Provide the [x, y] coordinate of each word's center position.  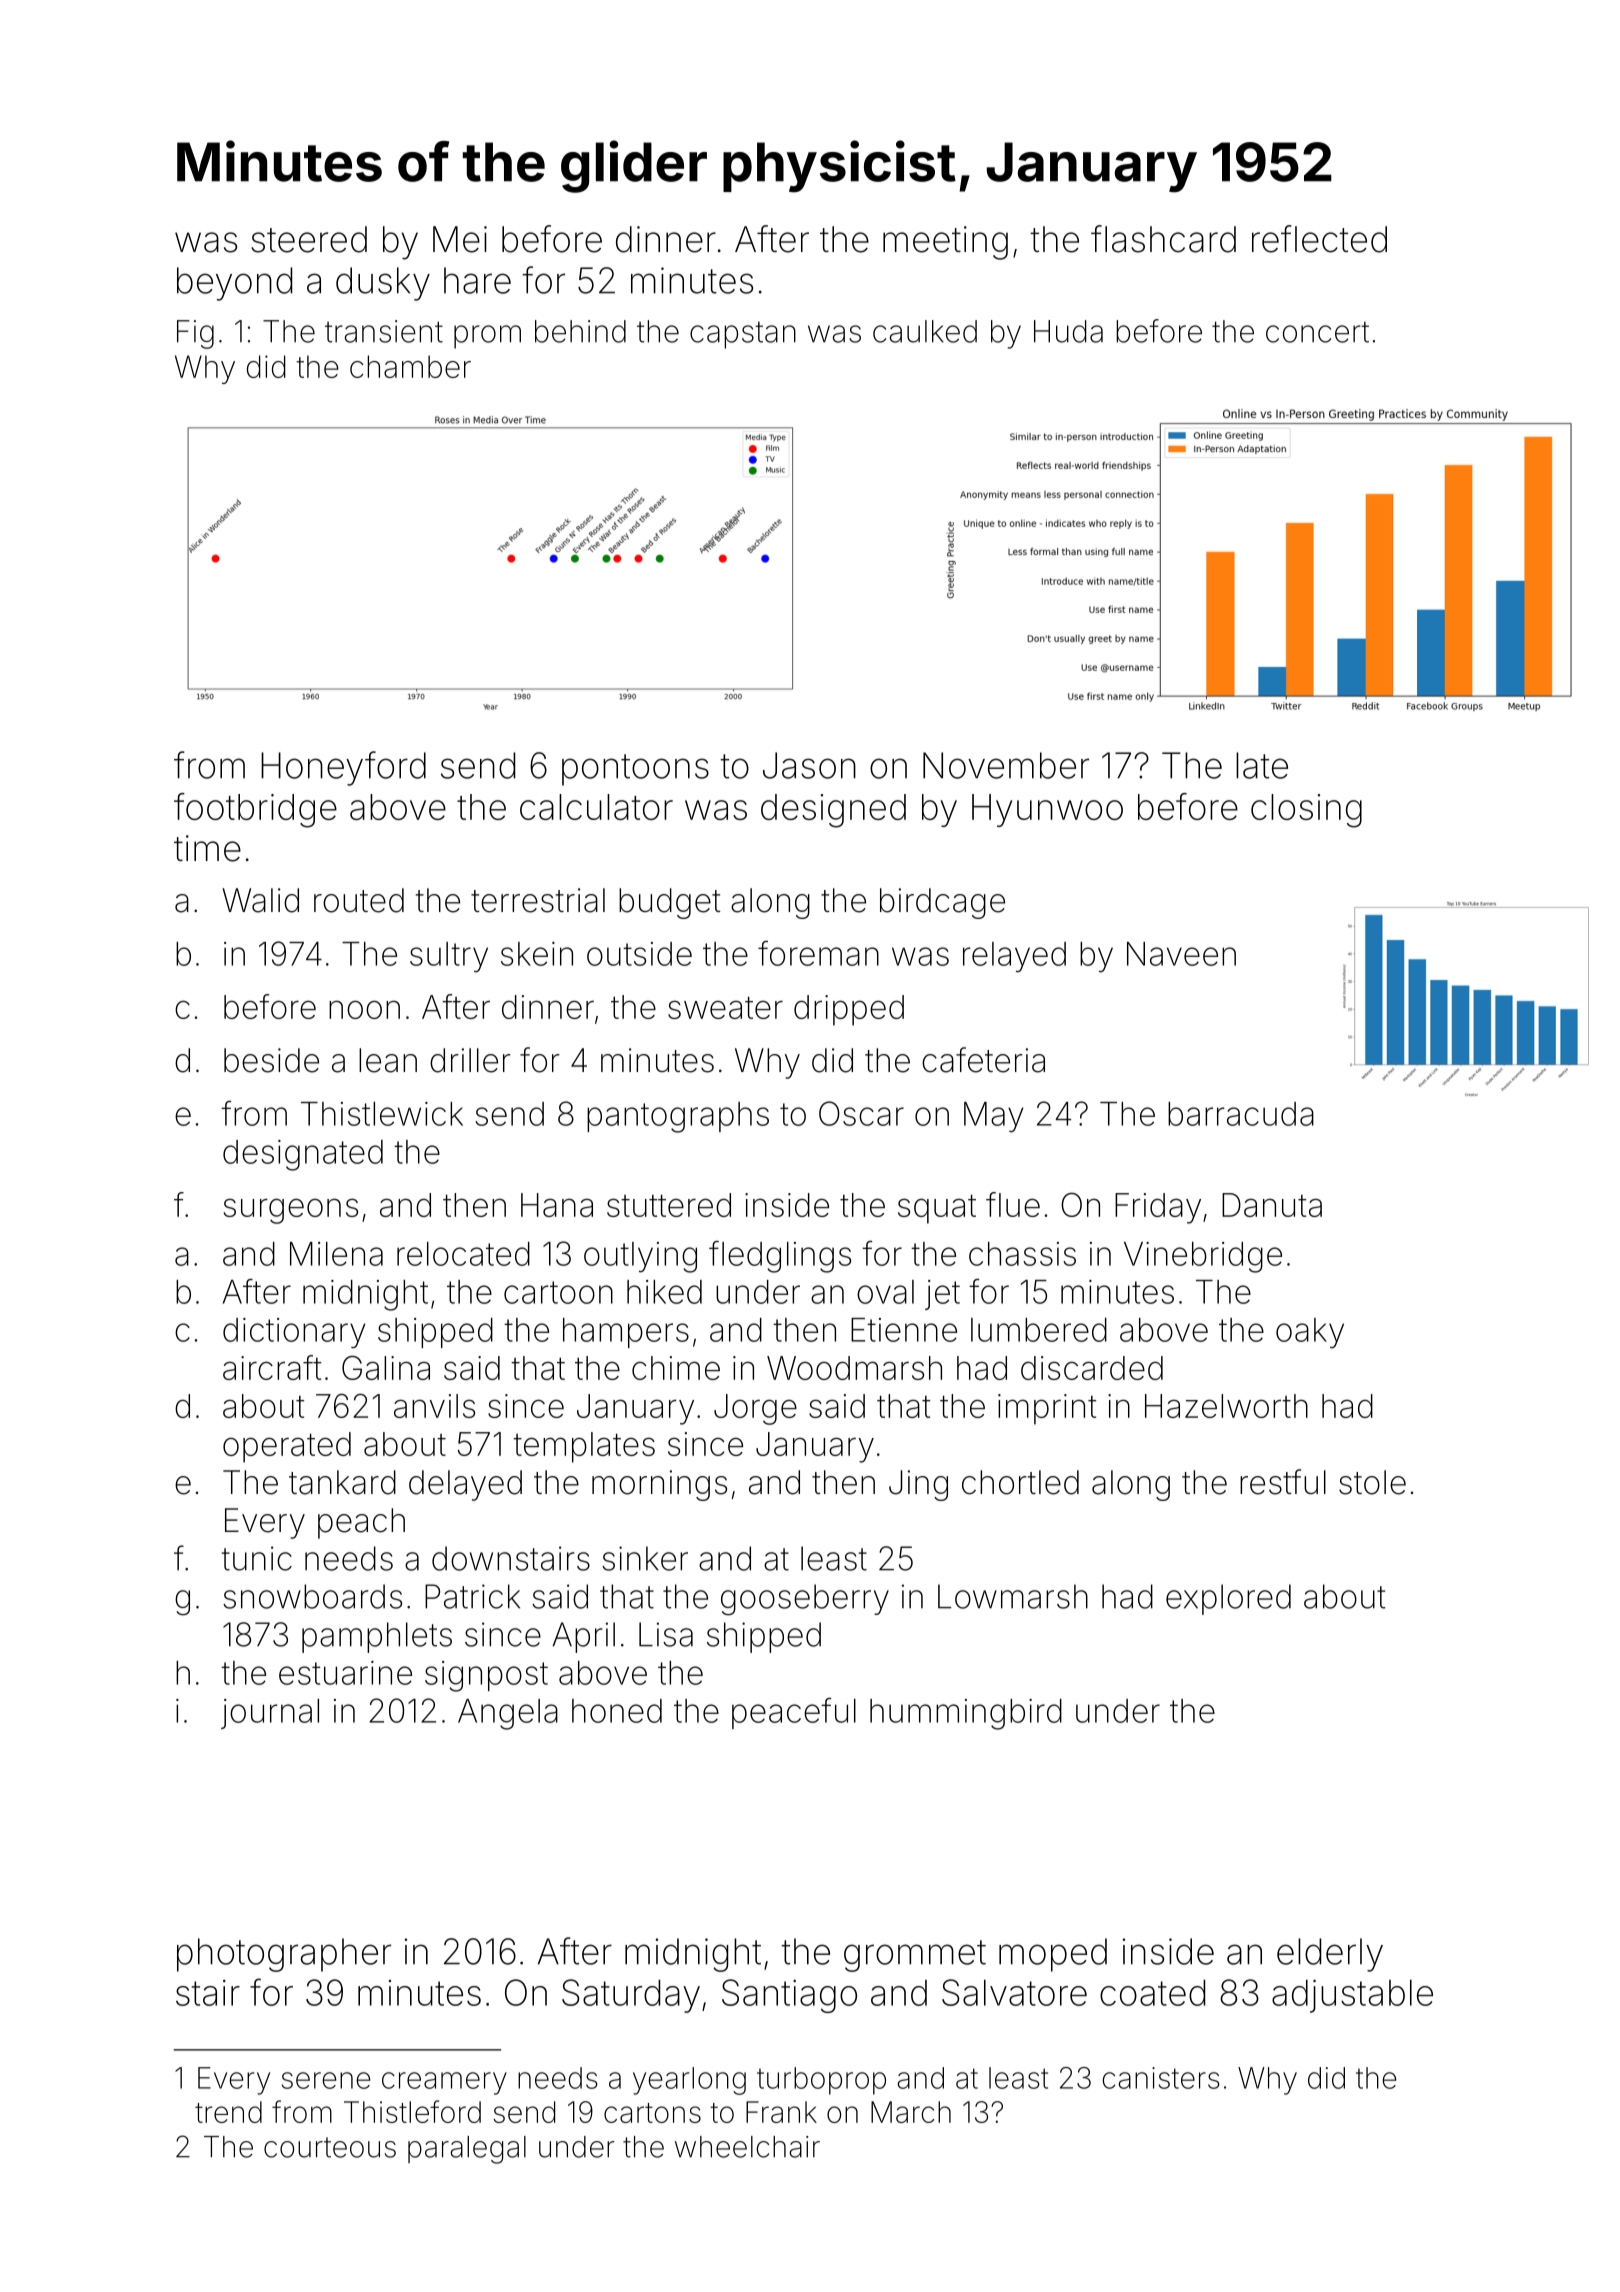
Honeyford [343, 768]
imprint [1047, 1409]
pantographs [678, 1117]
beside [271, 1060]
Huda [1068, 331]
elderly [1330, 1955]
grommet [915, 1956]
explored [1228, 1599]
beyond [234, 284]
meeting [945, 243]
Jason [809, 765]
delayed [465, 1485]
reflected [1319, 239]
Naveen [1181, 954]
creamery [444, 2083]
